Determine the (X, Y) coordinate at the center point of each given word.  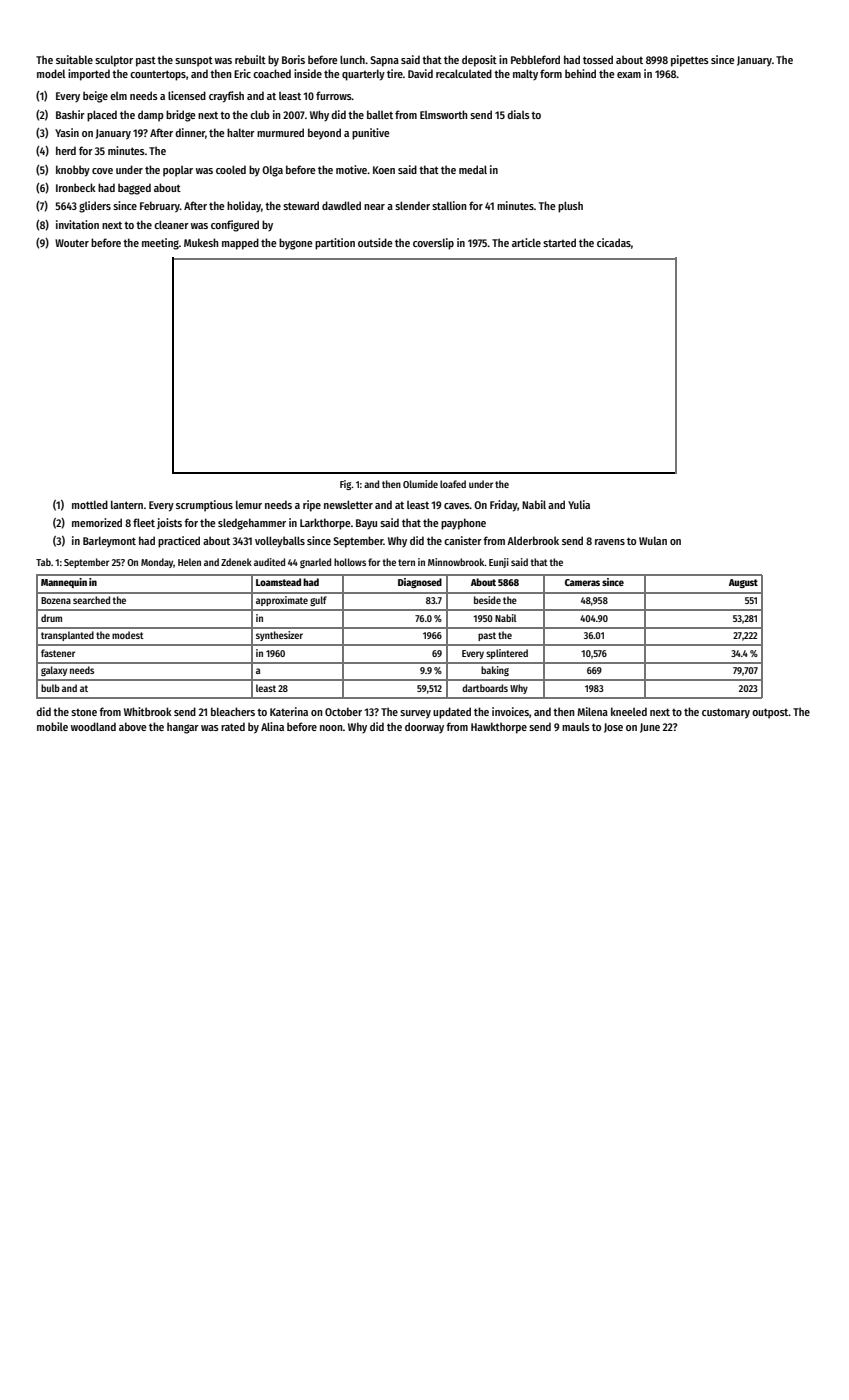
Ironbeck (76, 187)
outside (375, 242)
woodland (93, 726)
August (743, 583)
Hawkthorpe (499, 728)
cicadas (614, 242)
